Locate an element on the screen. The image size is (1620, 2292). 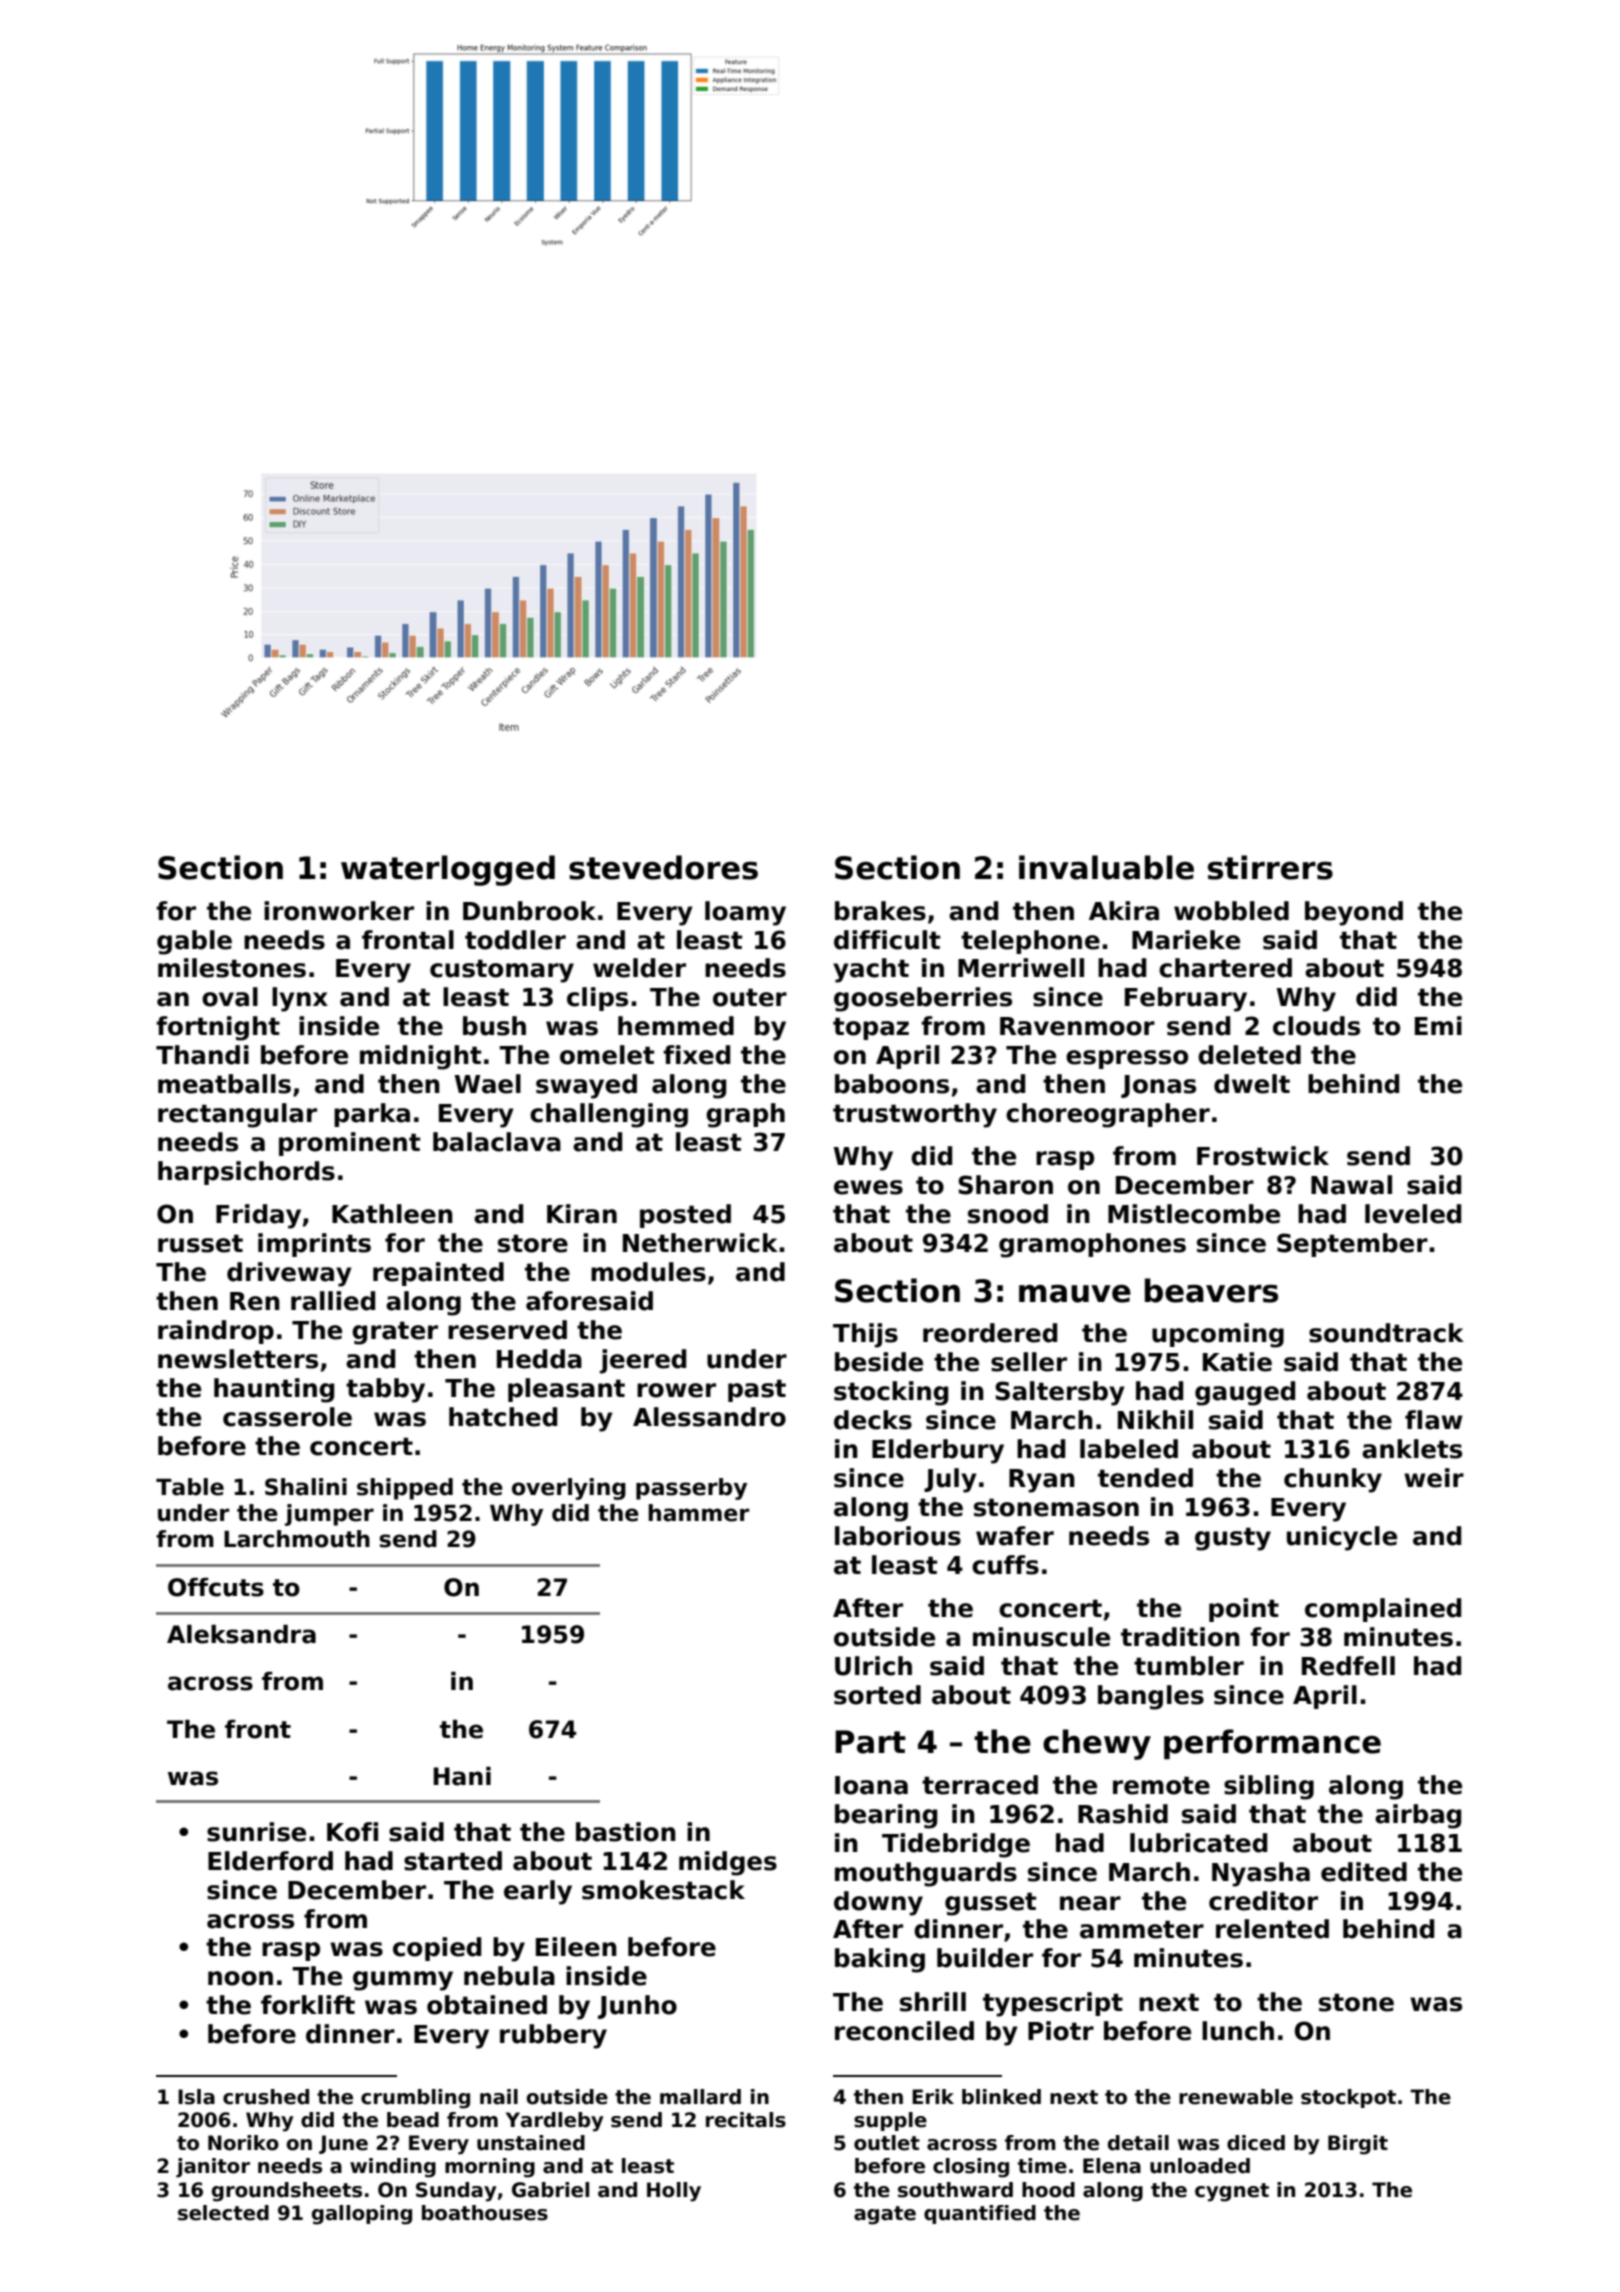
stevedores is located at coordinates (663, 867).
